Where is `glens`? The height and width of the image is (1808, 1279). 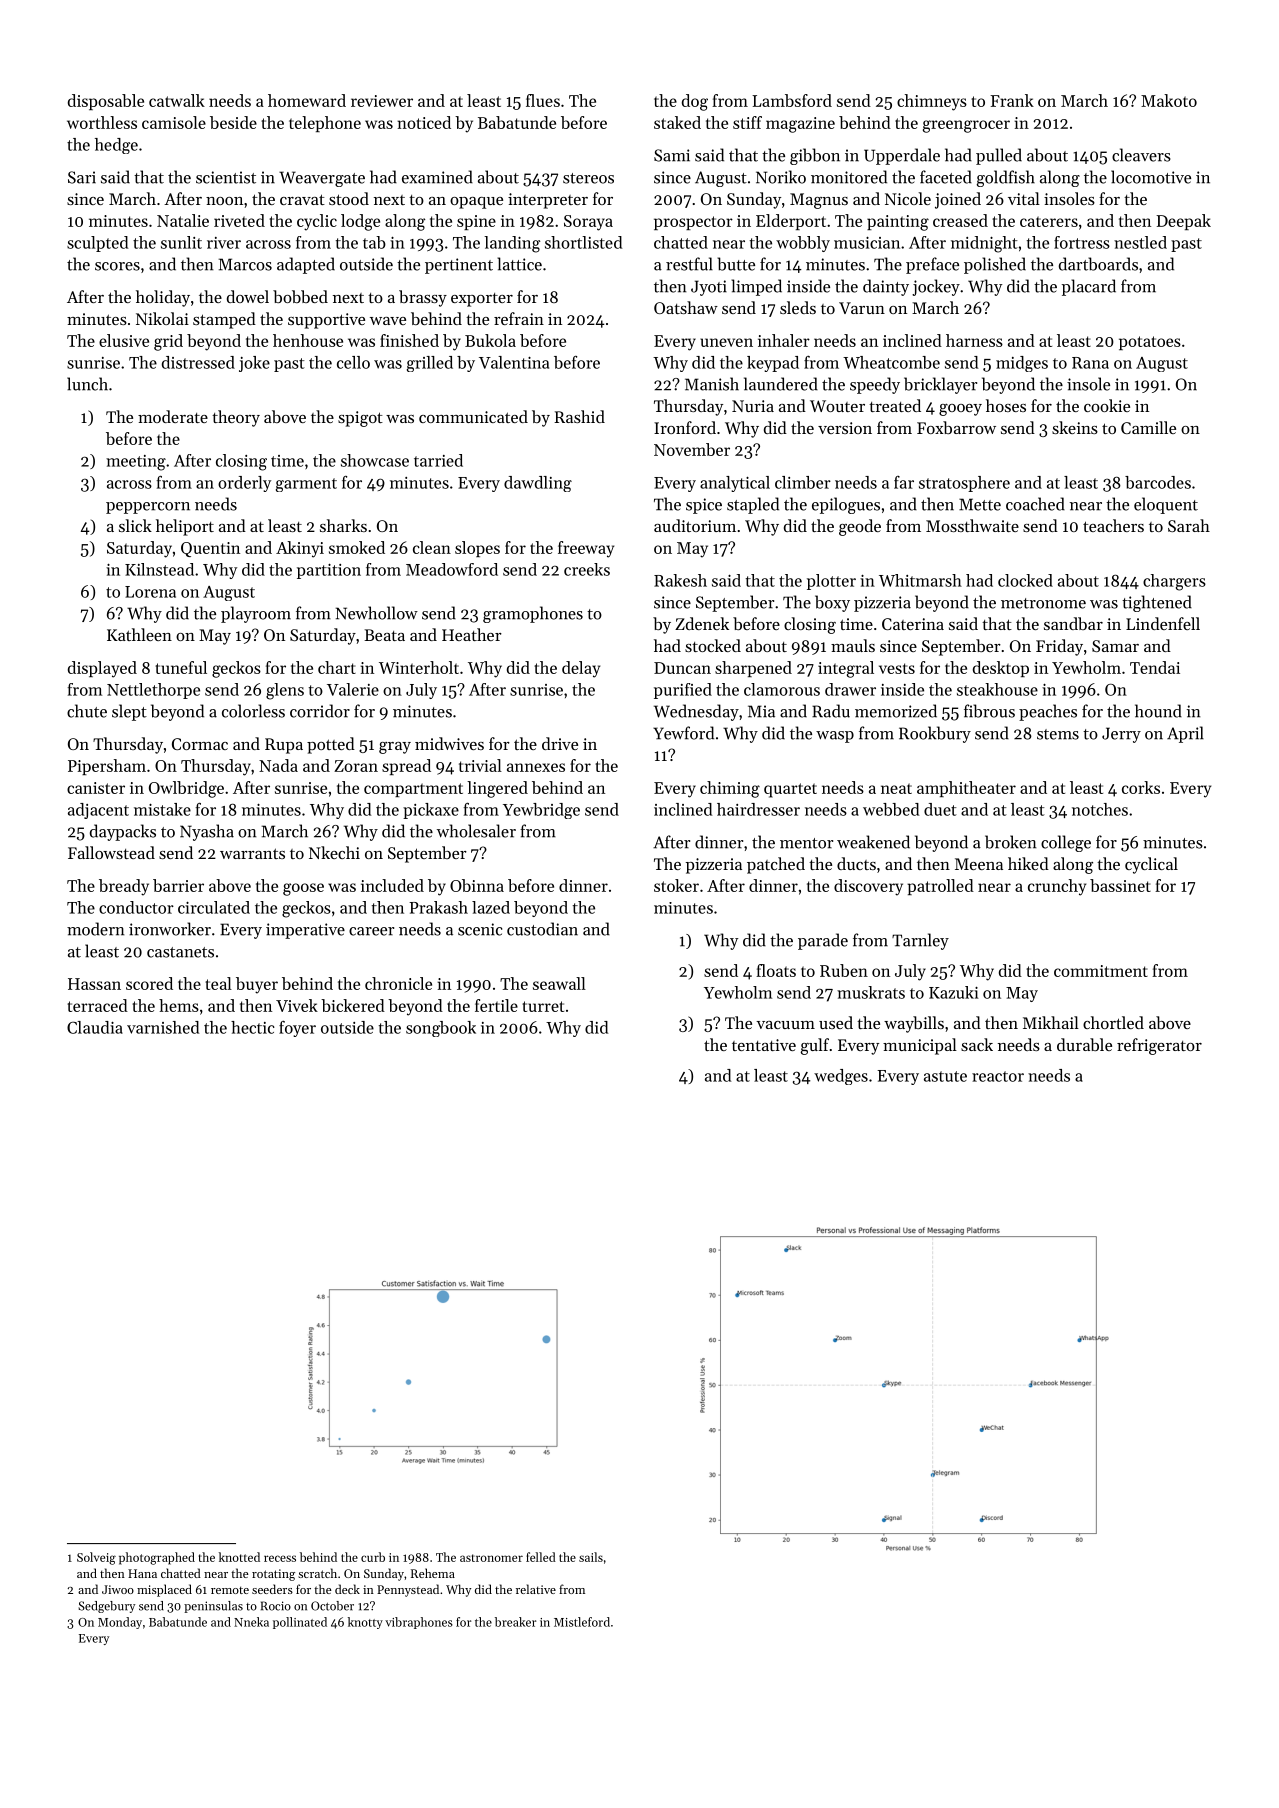 glens is located at coordinates (285, 691).
